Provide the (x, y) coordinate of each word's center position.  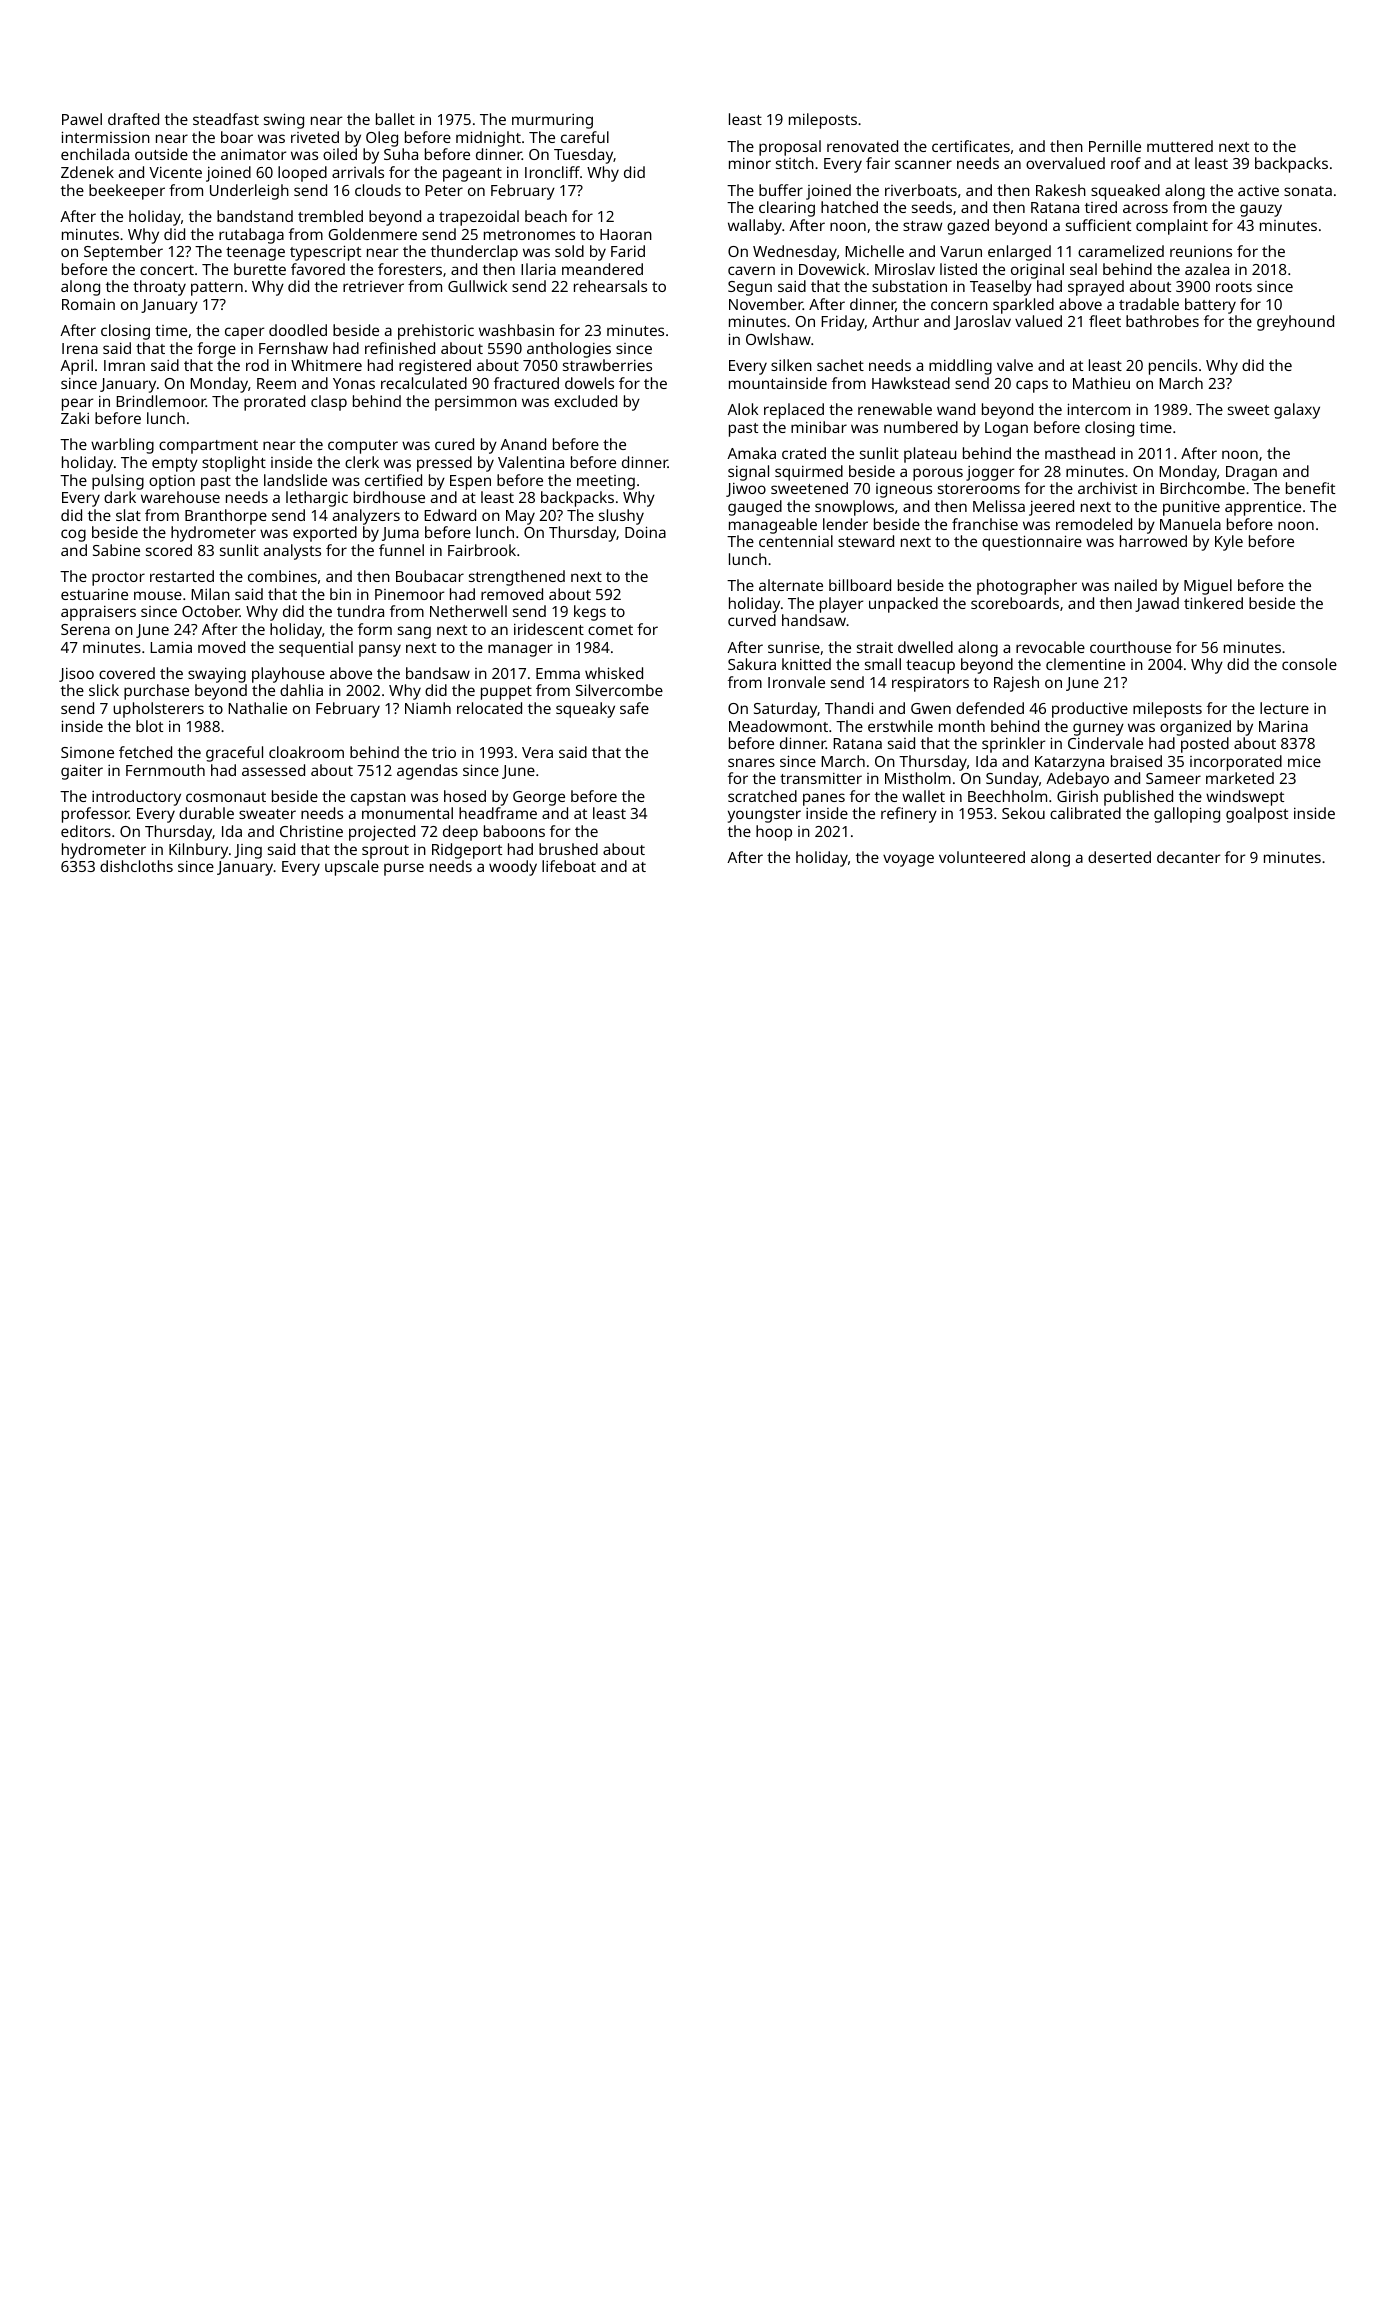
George (539, 798)
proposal (790, 148)
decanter (1189, 857)
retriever (373, 286)
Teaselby (1001, 288)
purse (404, 869)
